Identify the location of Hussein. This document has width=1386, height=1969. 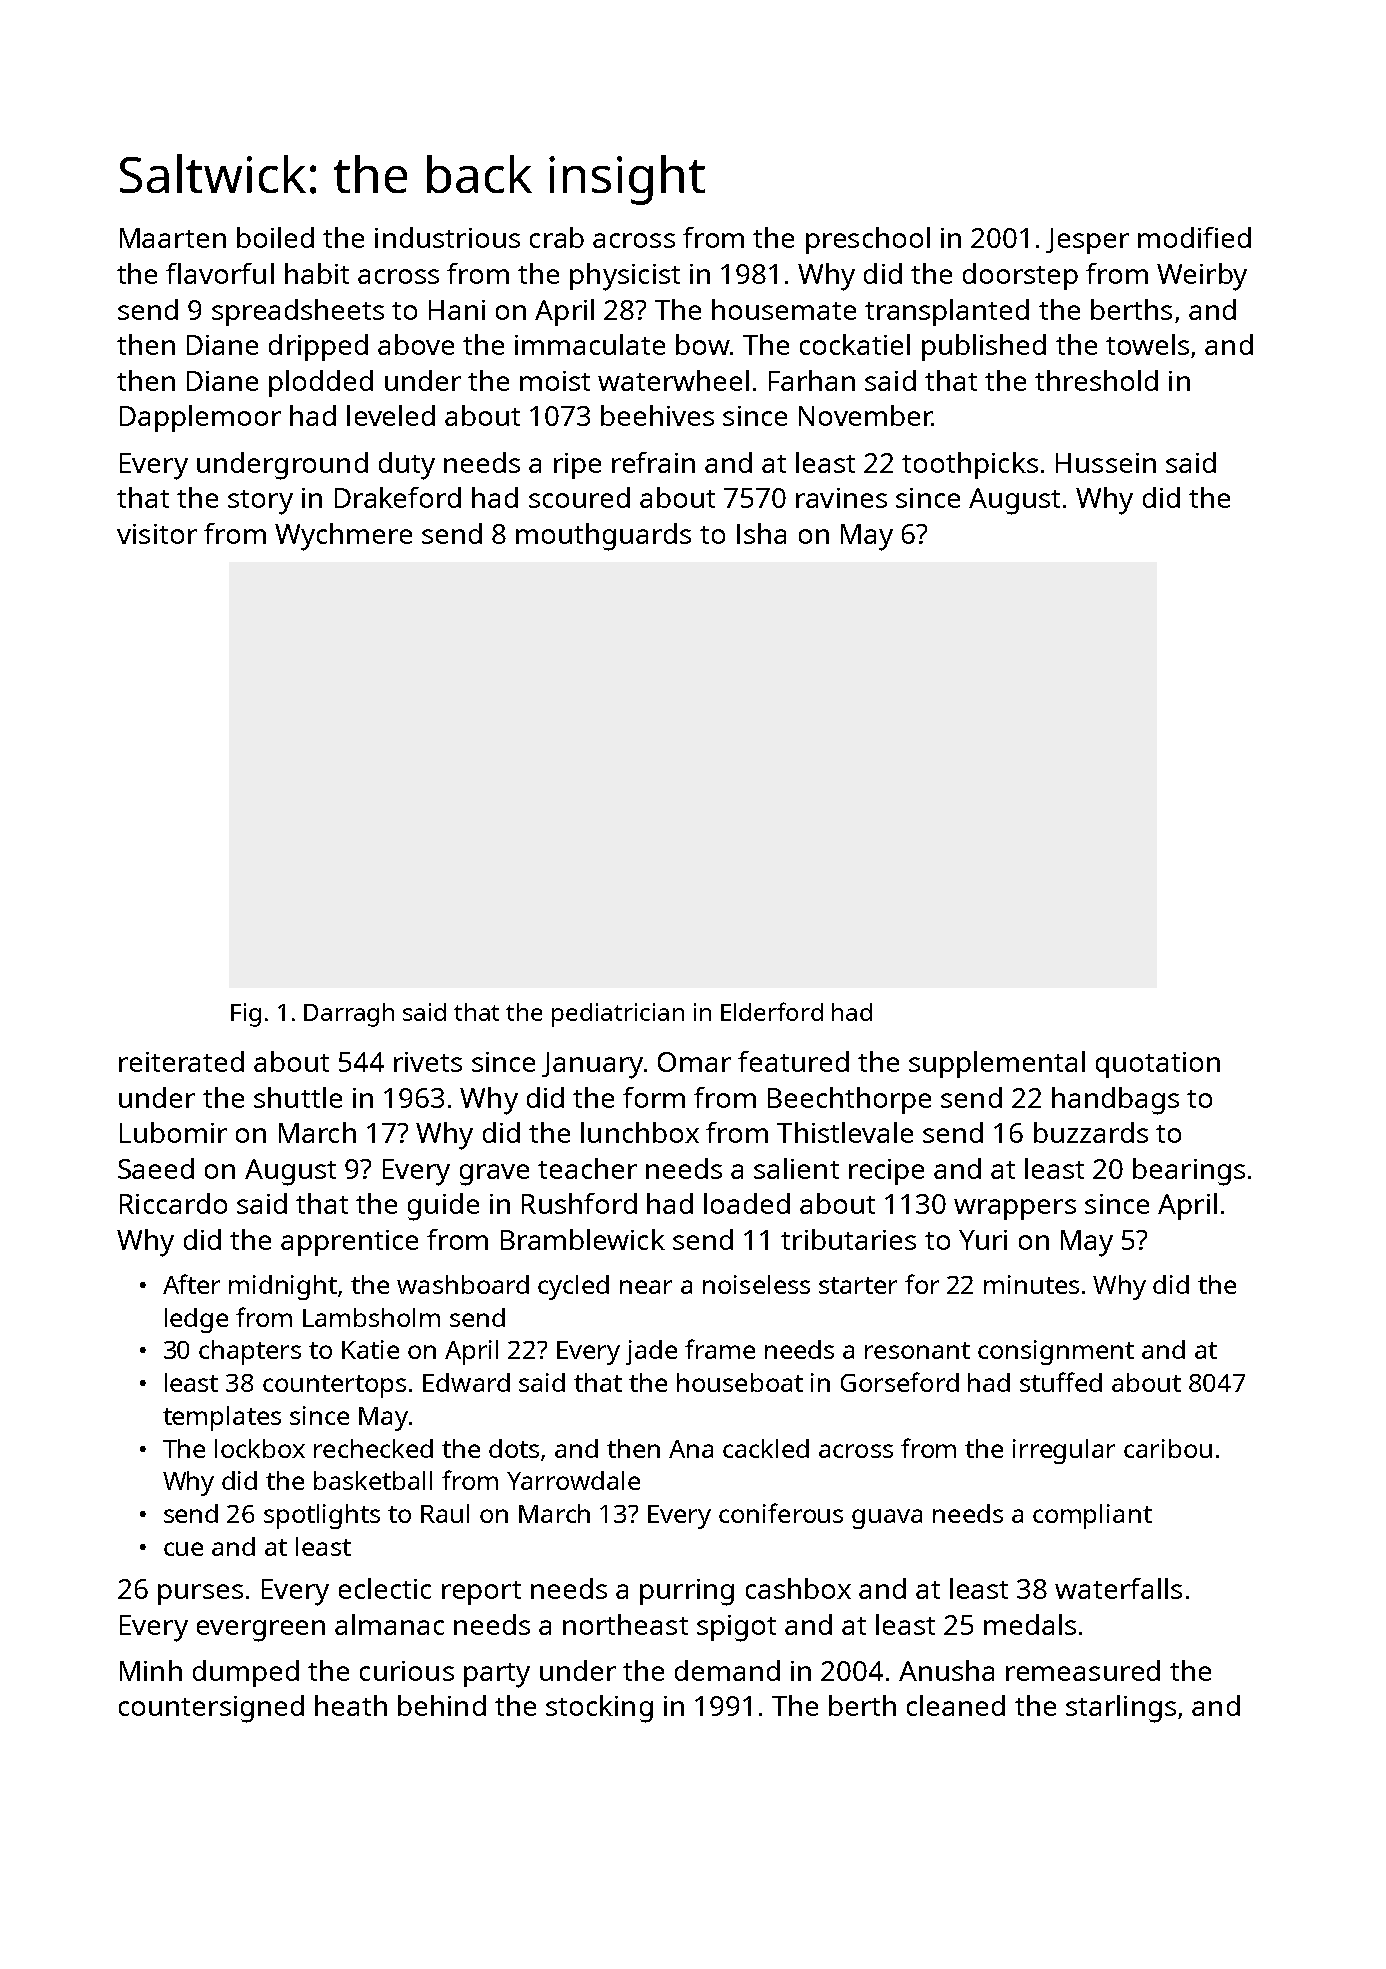
(1106, 463).
